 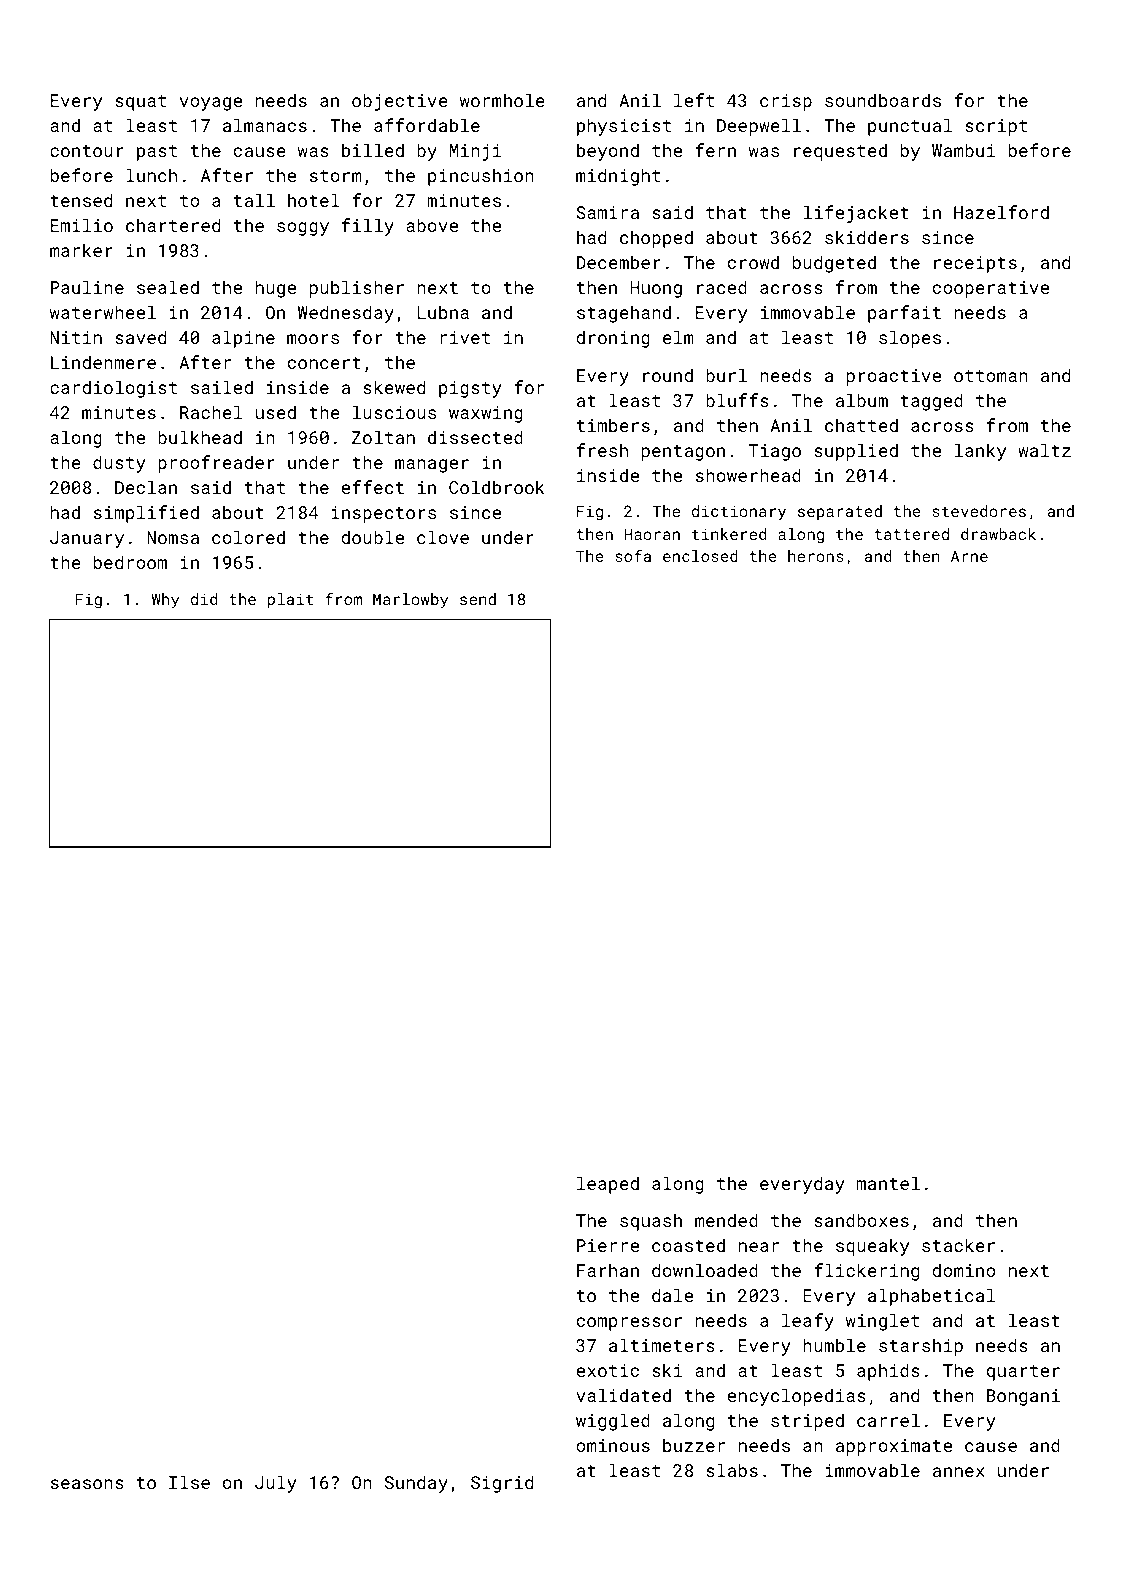 What do you see at coordinates (165, 601) in the screenshot?
I see `Why` at bounding box center [165, 601].
